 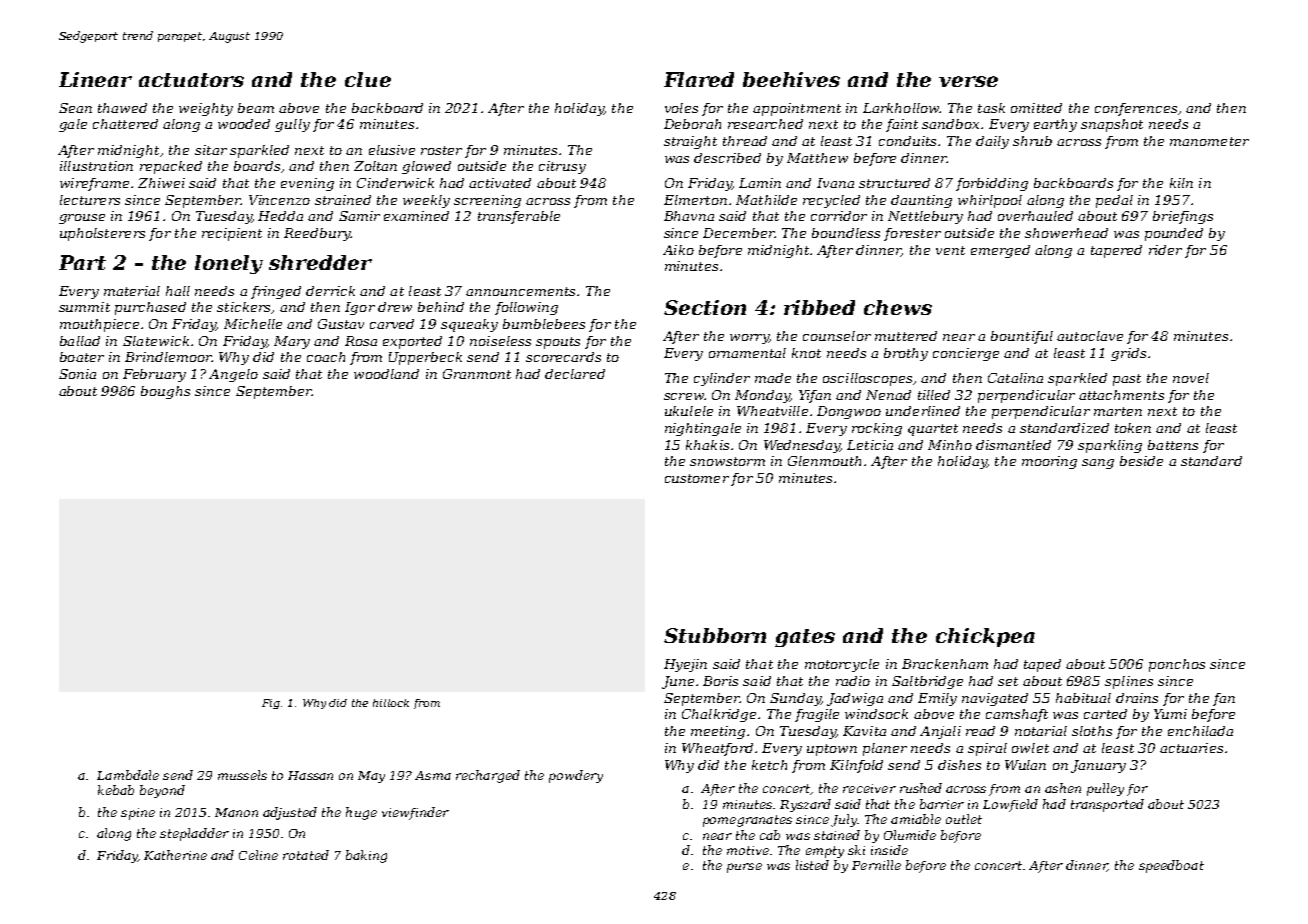 What do you see at coordinates (950, 445) in the screenshot?
I see `Minho` at bounding box center [950, 445].
